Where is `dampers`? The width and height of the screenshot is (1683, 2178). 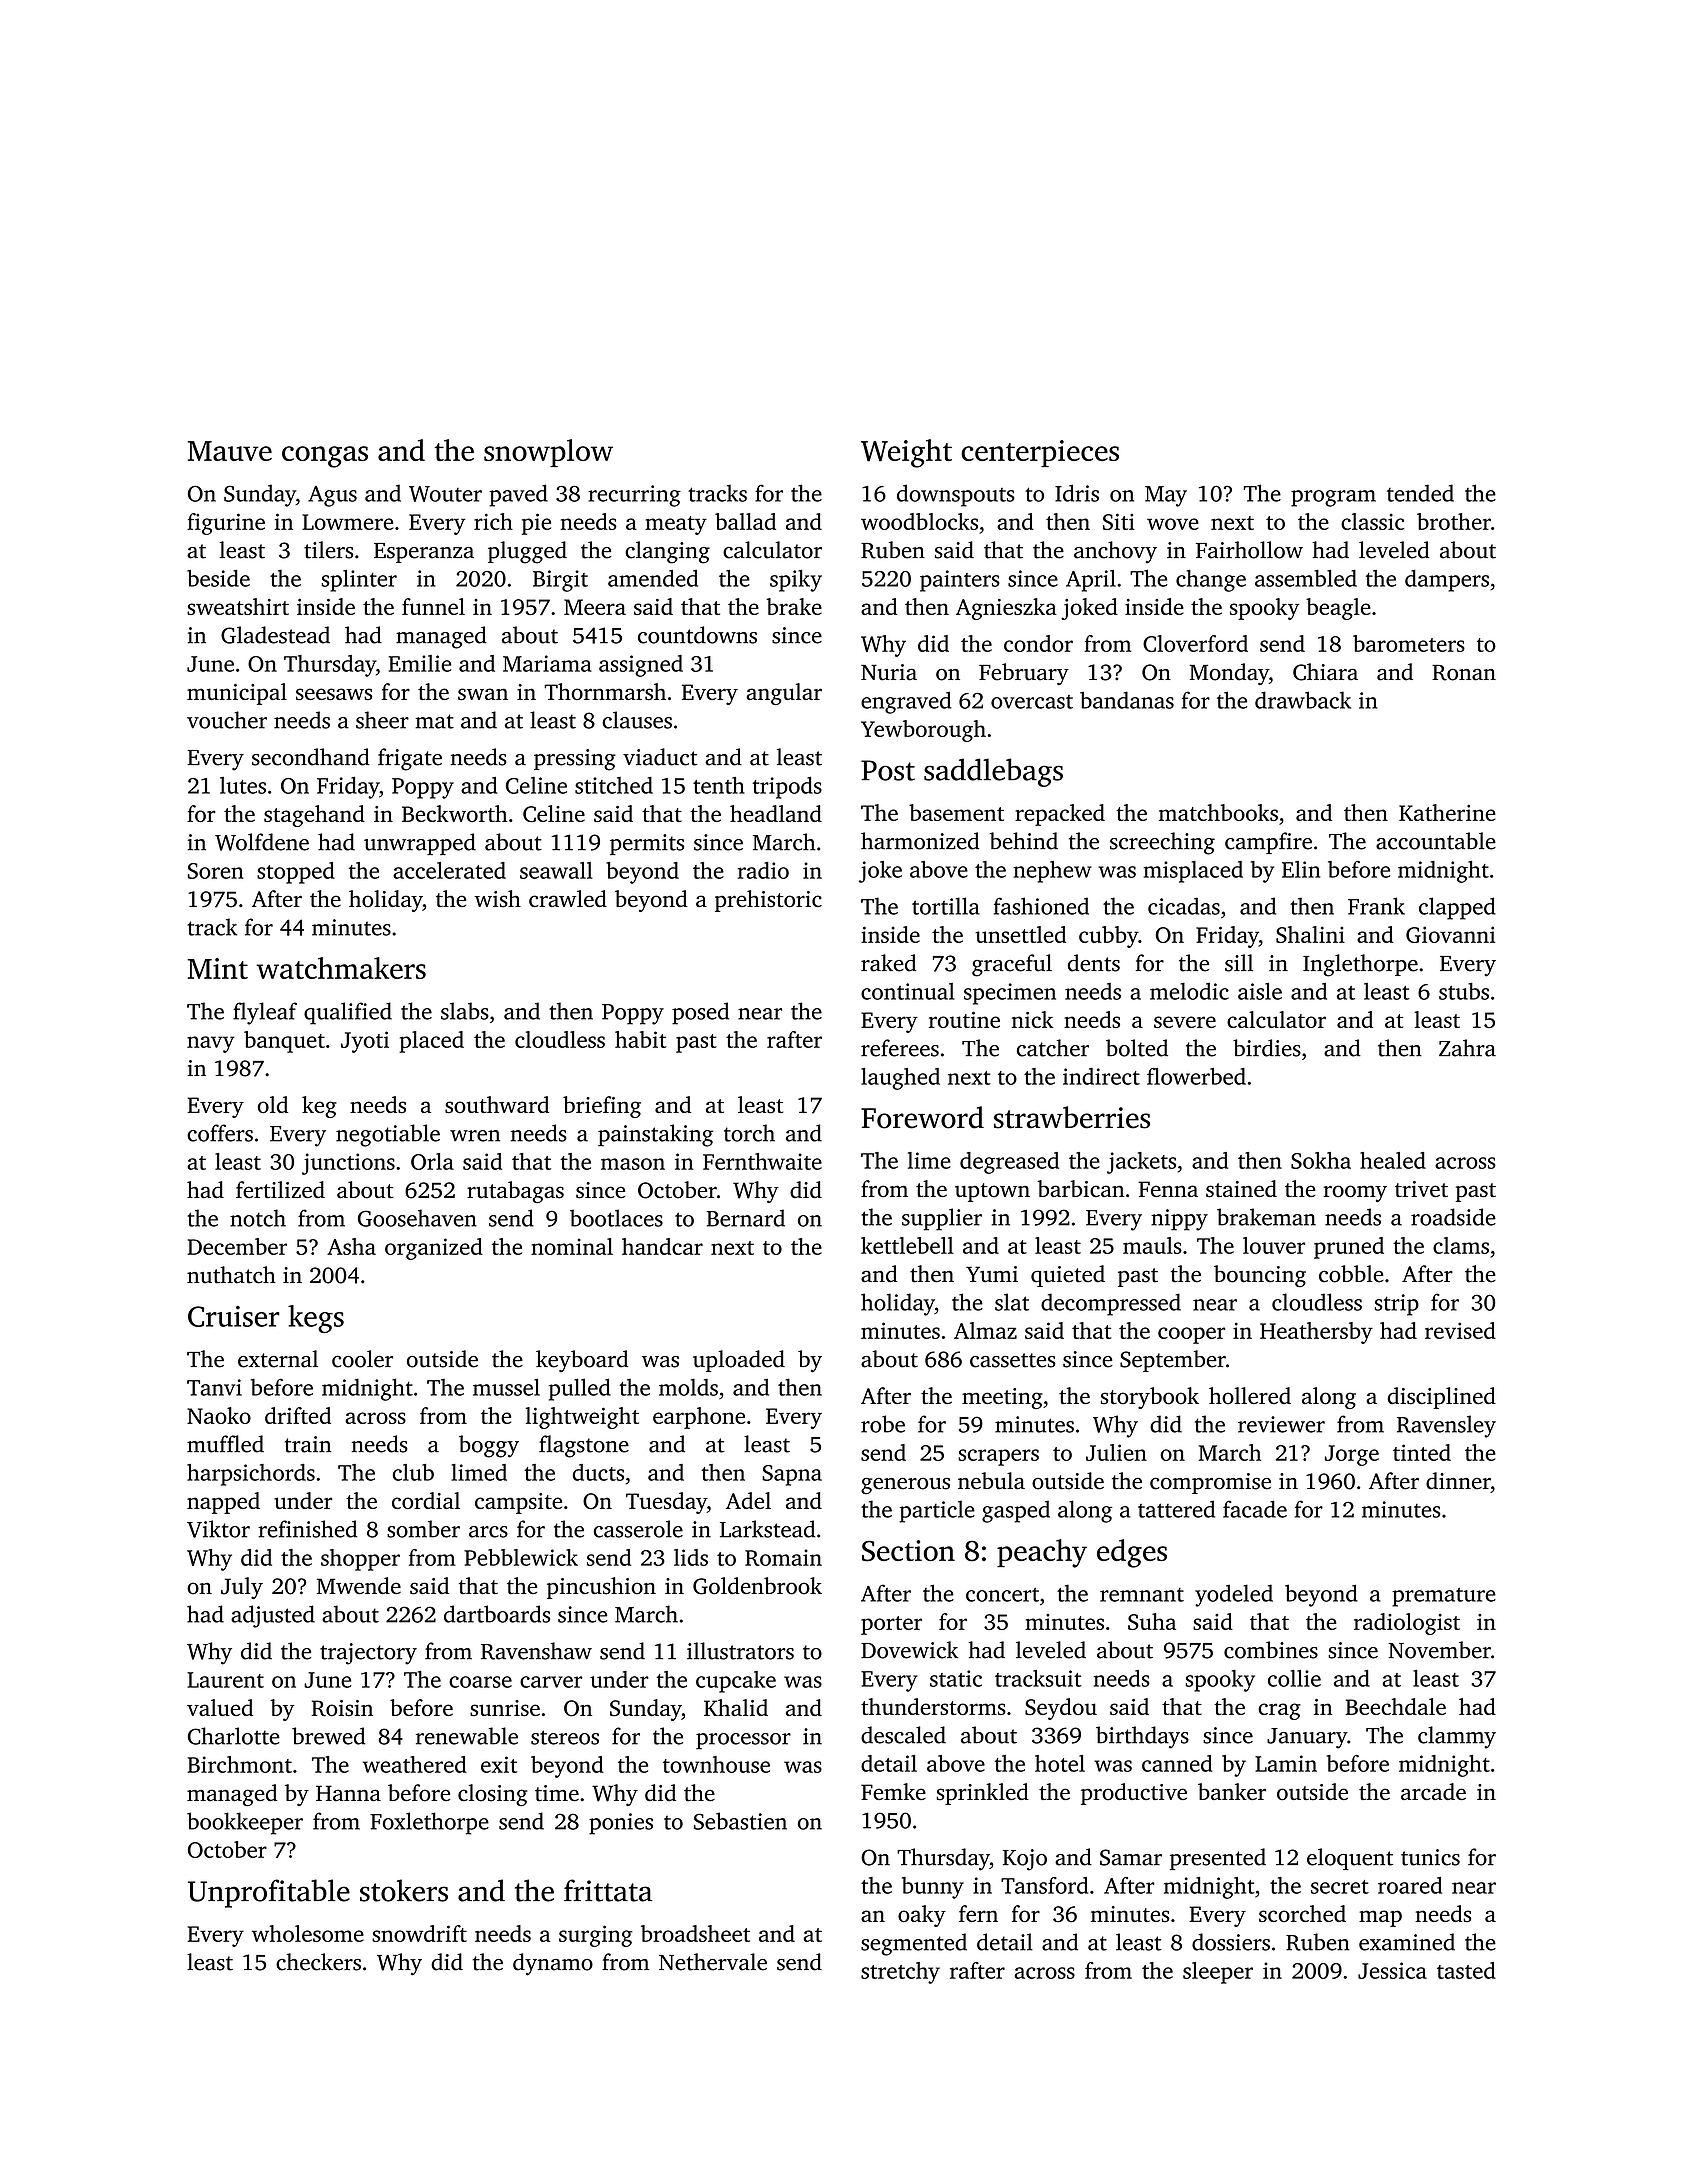 dampers is located at coordinates (1447, 580).
